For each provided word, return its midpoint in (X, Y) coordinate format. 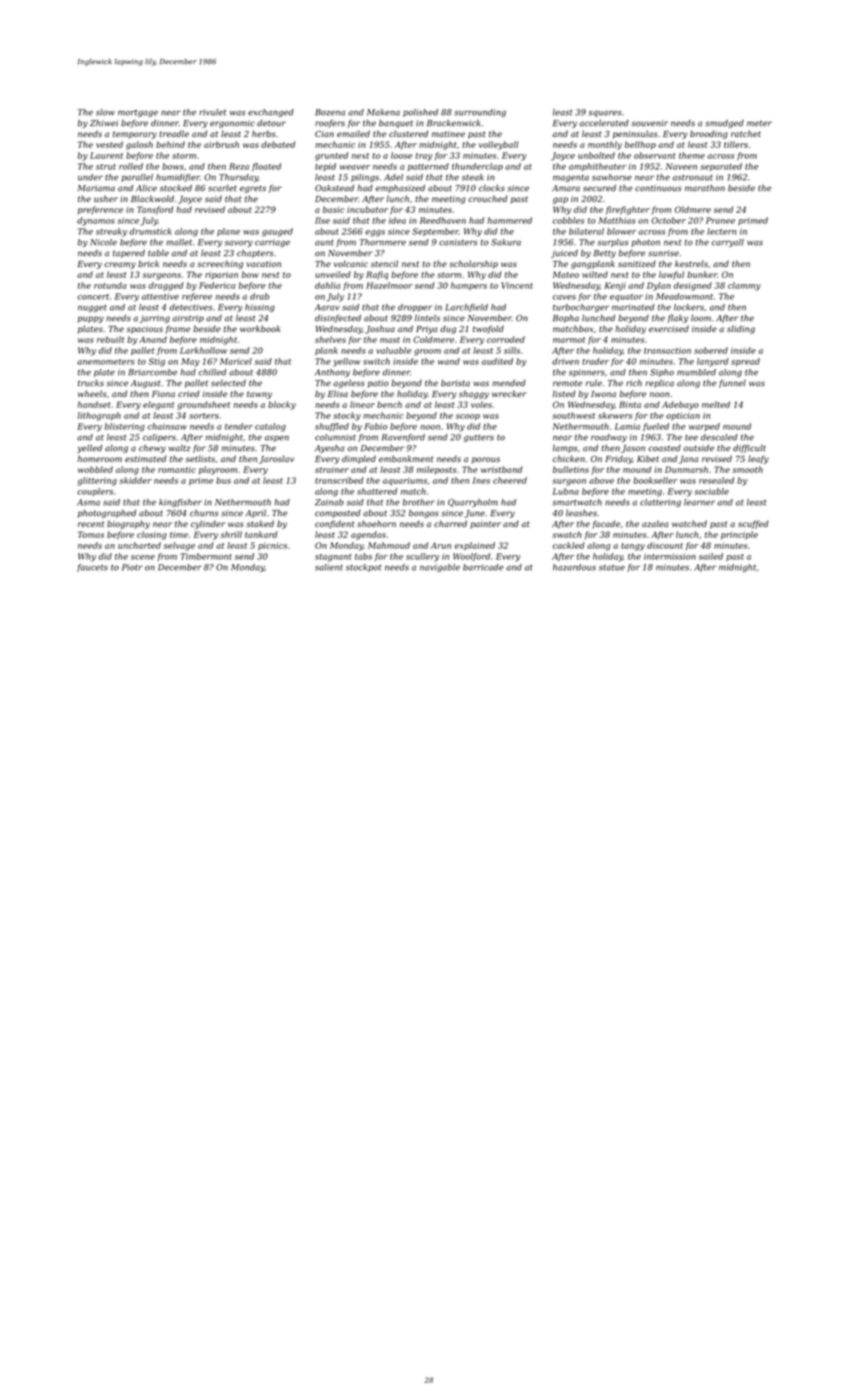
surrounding (480, 113)
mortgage (138, 113)
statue (612, 568)
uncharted (139, 545)
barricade (483, 567)
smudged (724, 124)
